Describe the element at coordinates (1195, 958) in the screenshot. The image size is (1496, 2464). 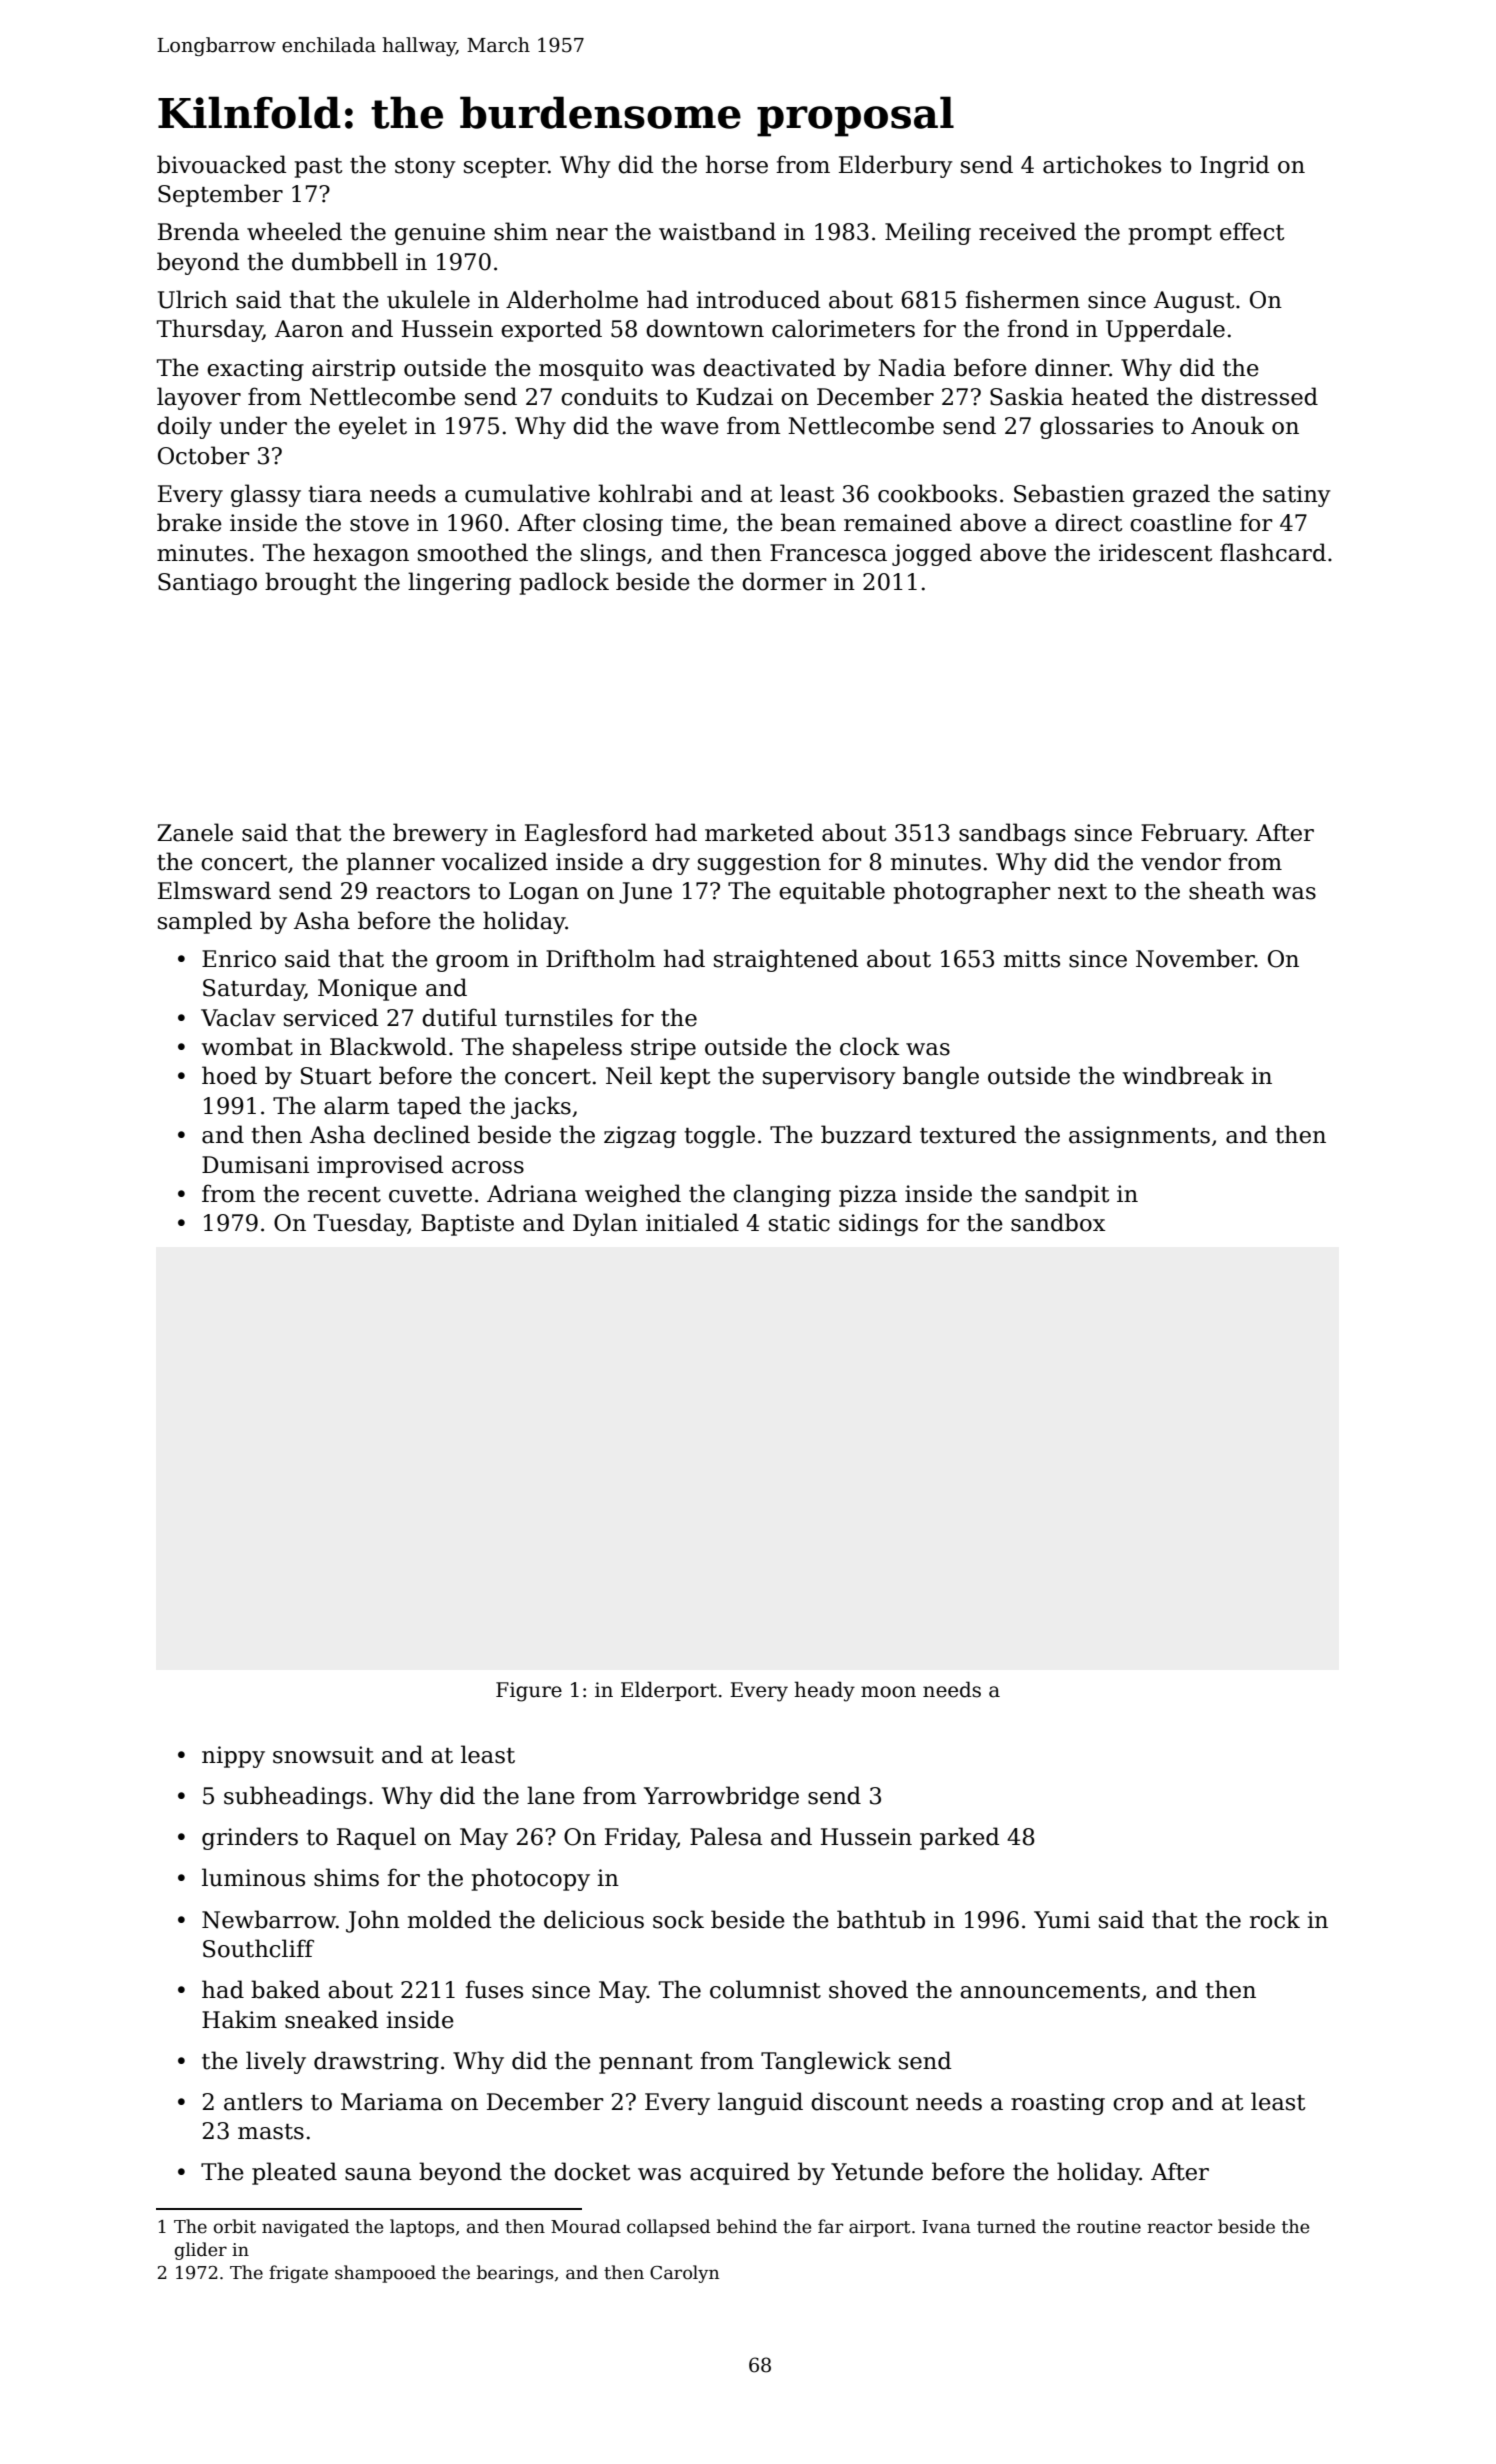
I see `November` at that location.
